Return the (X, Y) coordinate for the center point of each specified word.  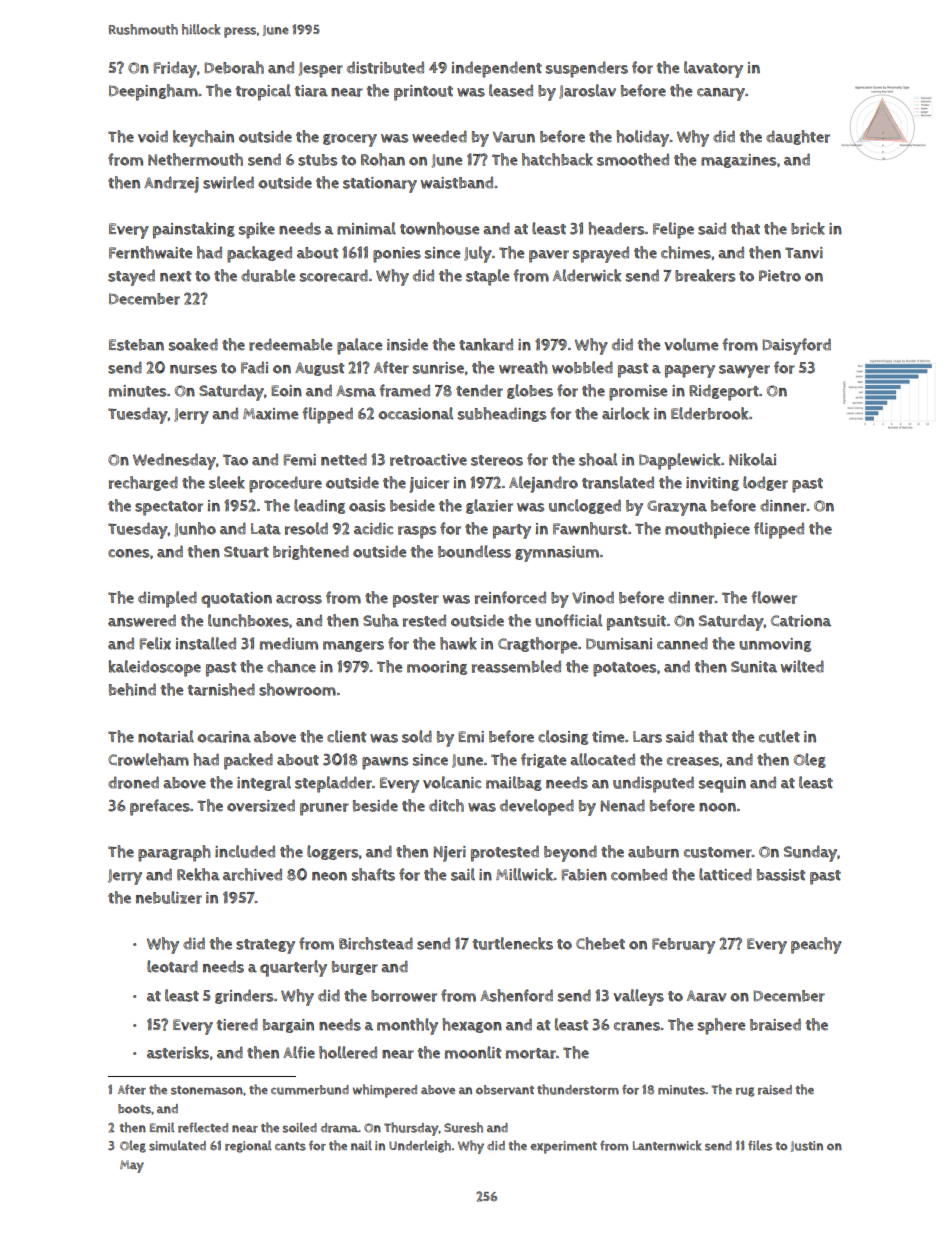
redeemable (290, 344)
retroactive (428, 460)
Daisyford (796, 346)
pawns (385, 763)
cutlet (779, 736)
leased (511, 90)
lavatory (713, 69)
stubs (317, 160)
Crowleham (148, 759)
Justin (807, 1146)
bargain (288, 1026)
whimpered (385, 1091)
